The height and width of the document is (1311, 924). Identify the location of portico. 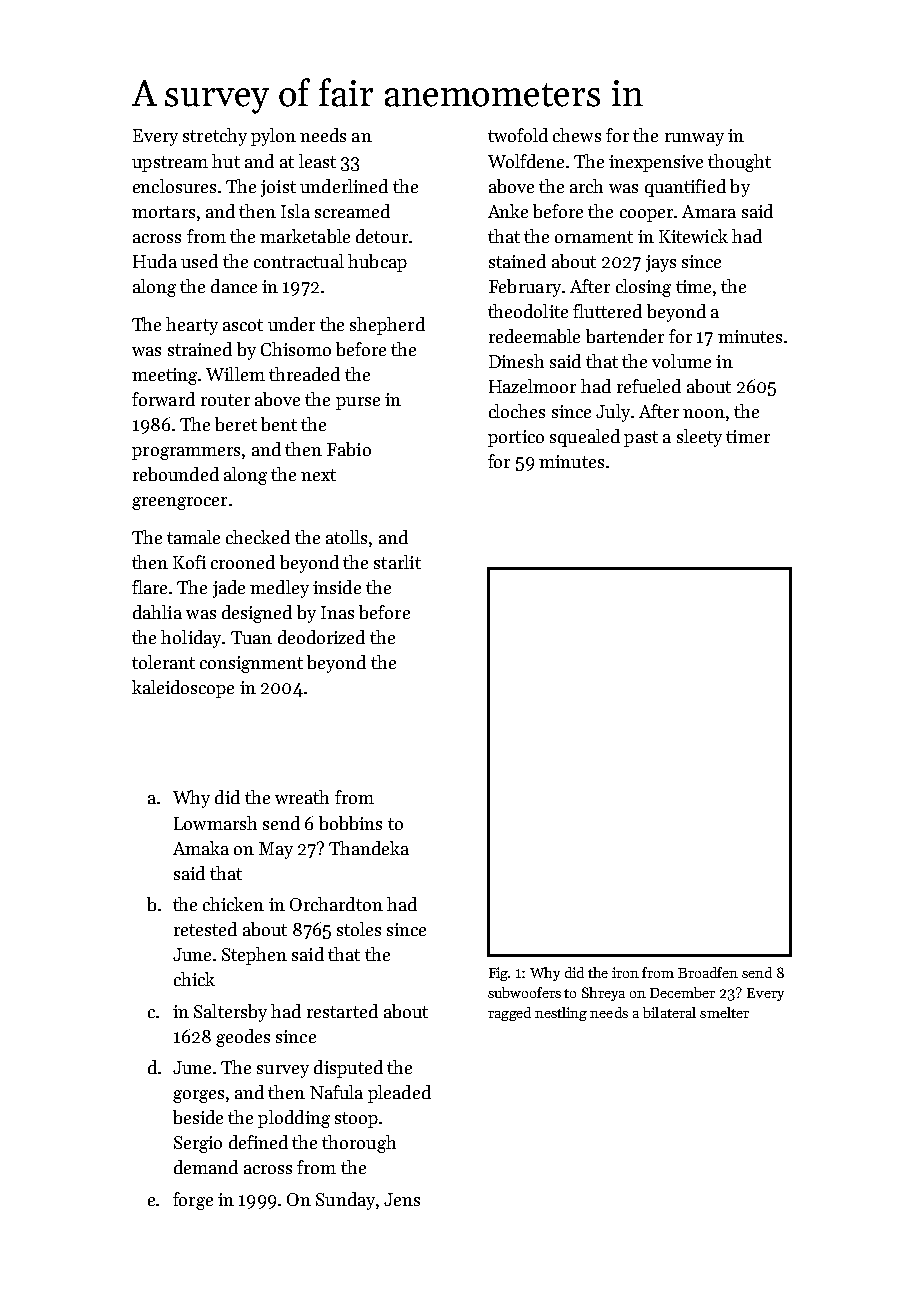
(516, 438).
